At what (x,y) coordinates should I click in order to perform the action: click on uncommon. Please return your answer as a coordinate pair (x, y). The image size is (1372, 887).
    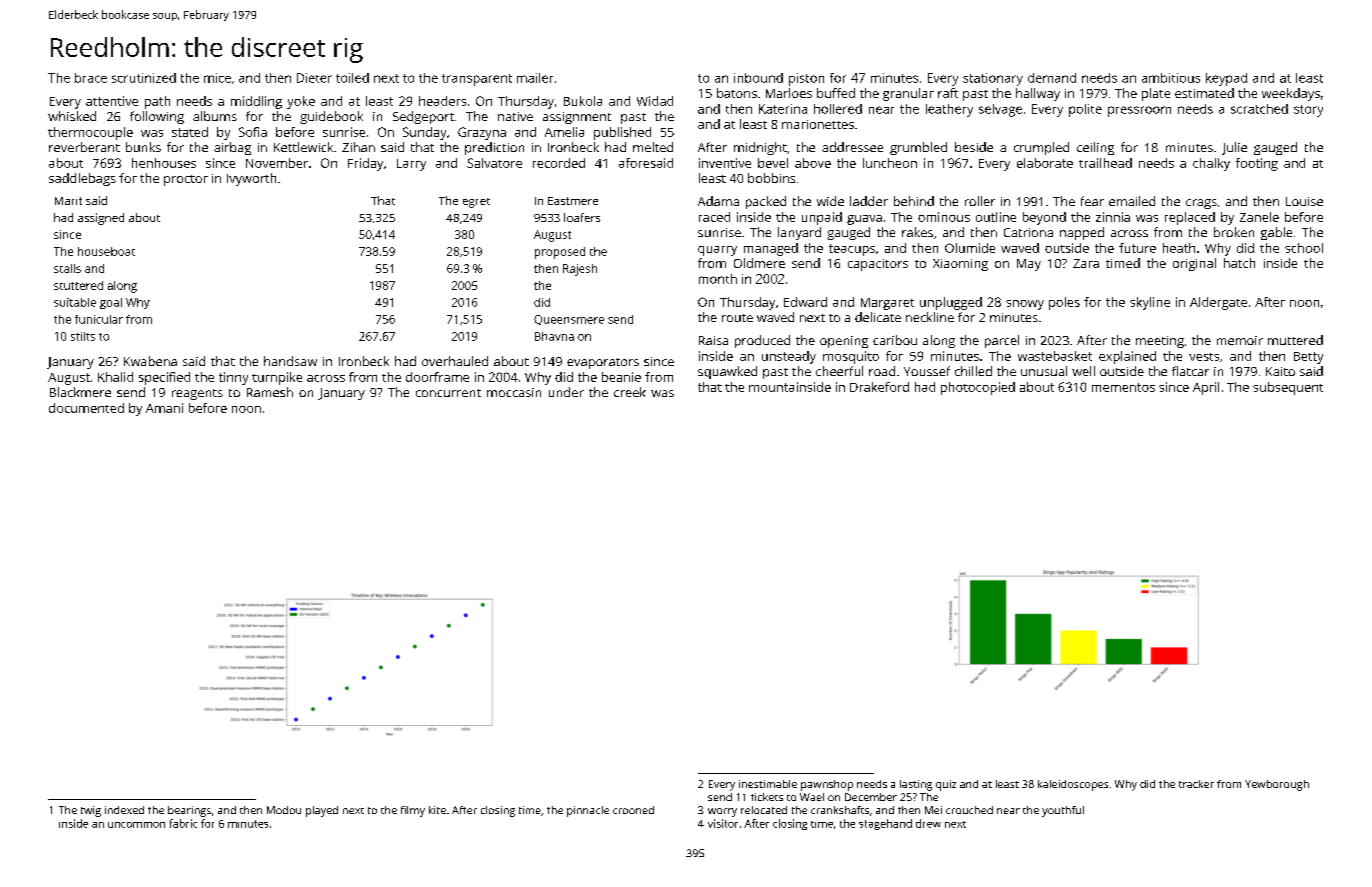
    Looking at the image, I should click on (136, 825).
